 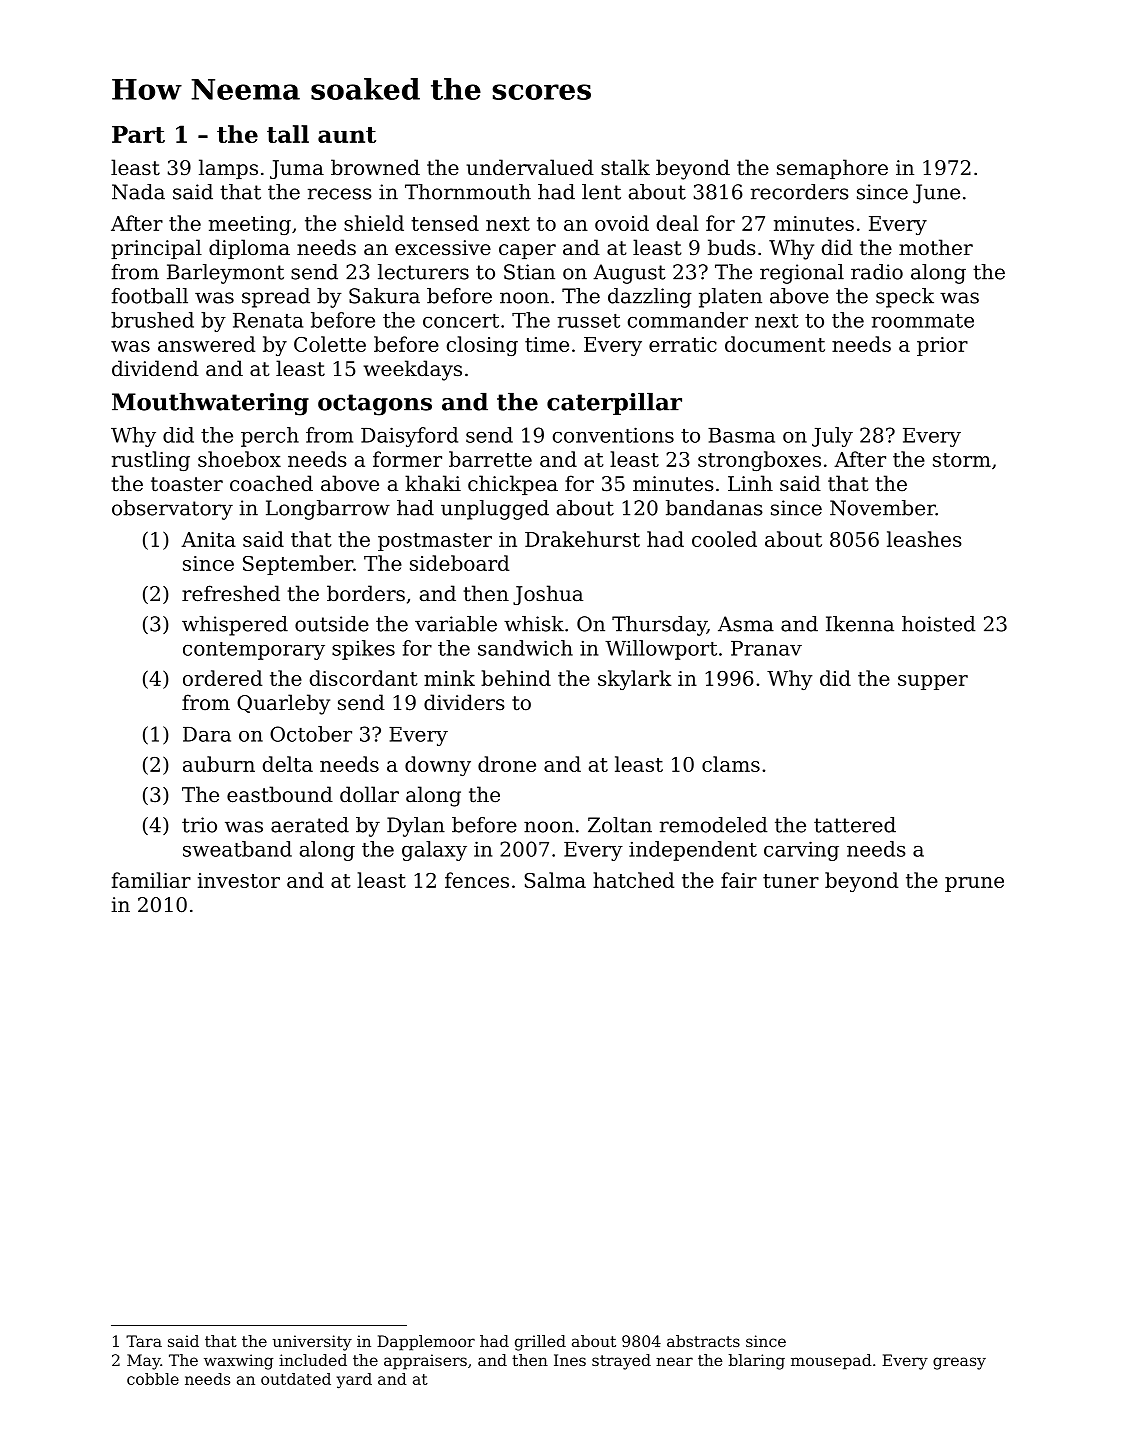 I want to click on prune, so click(x=974, y=884).
